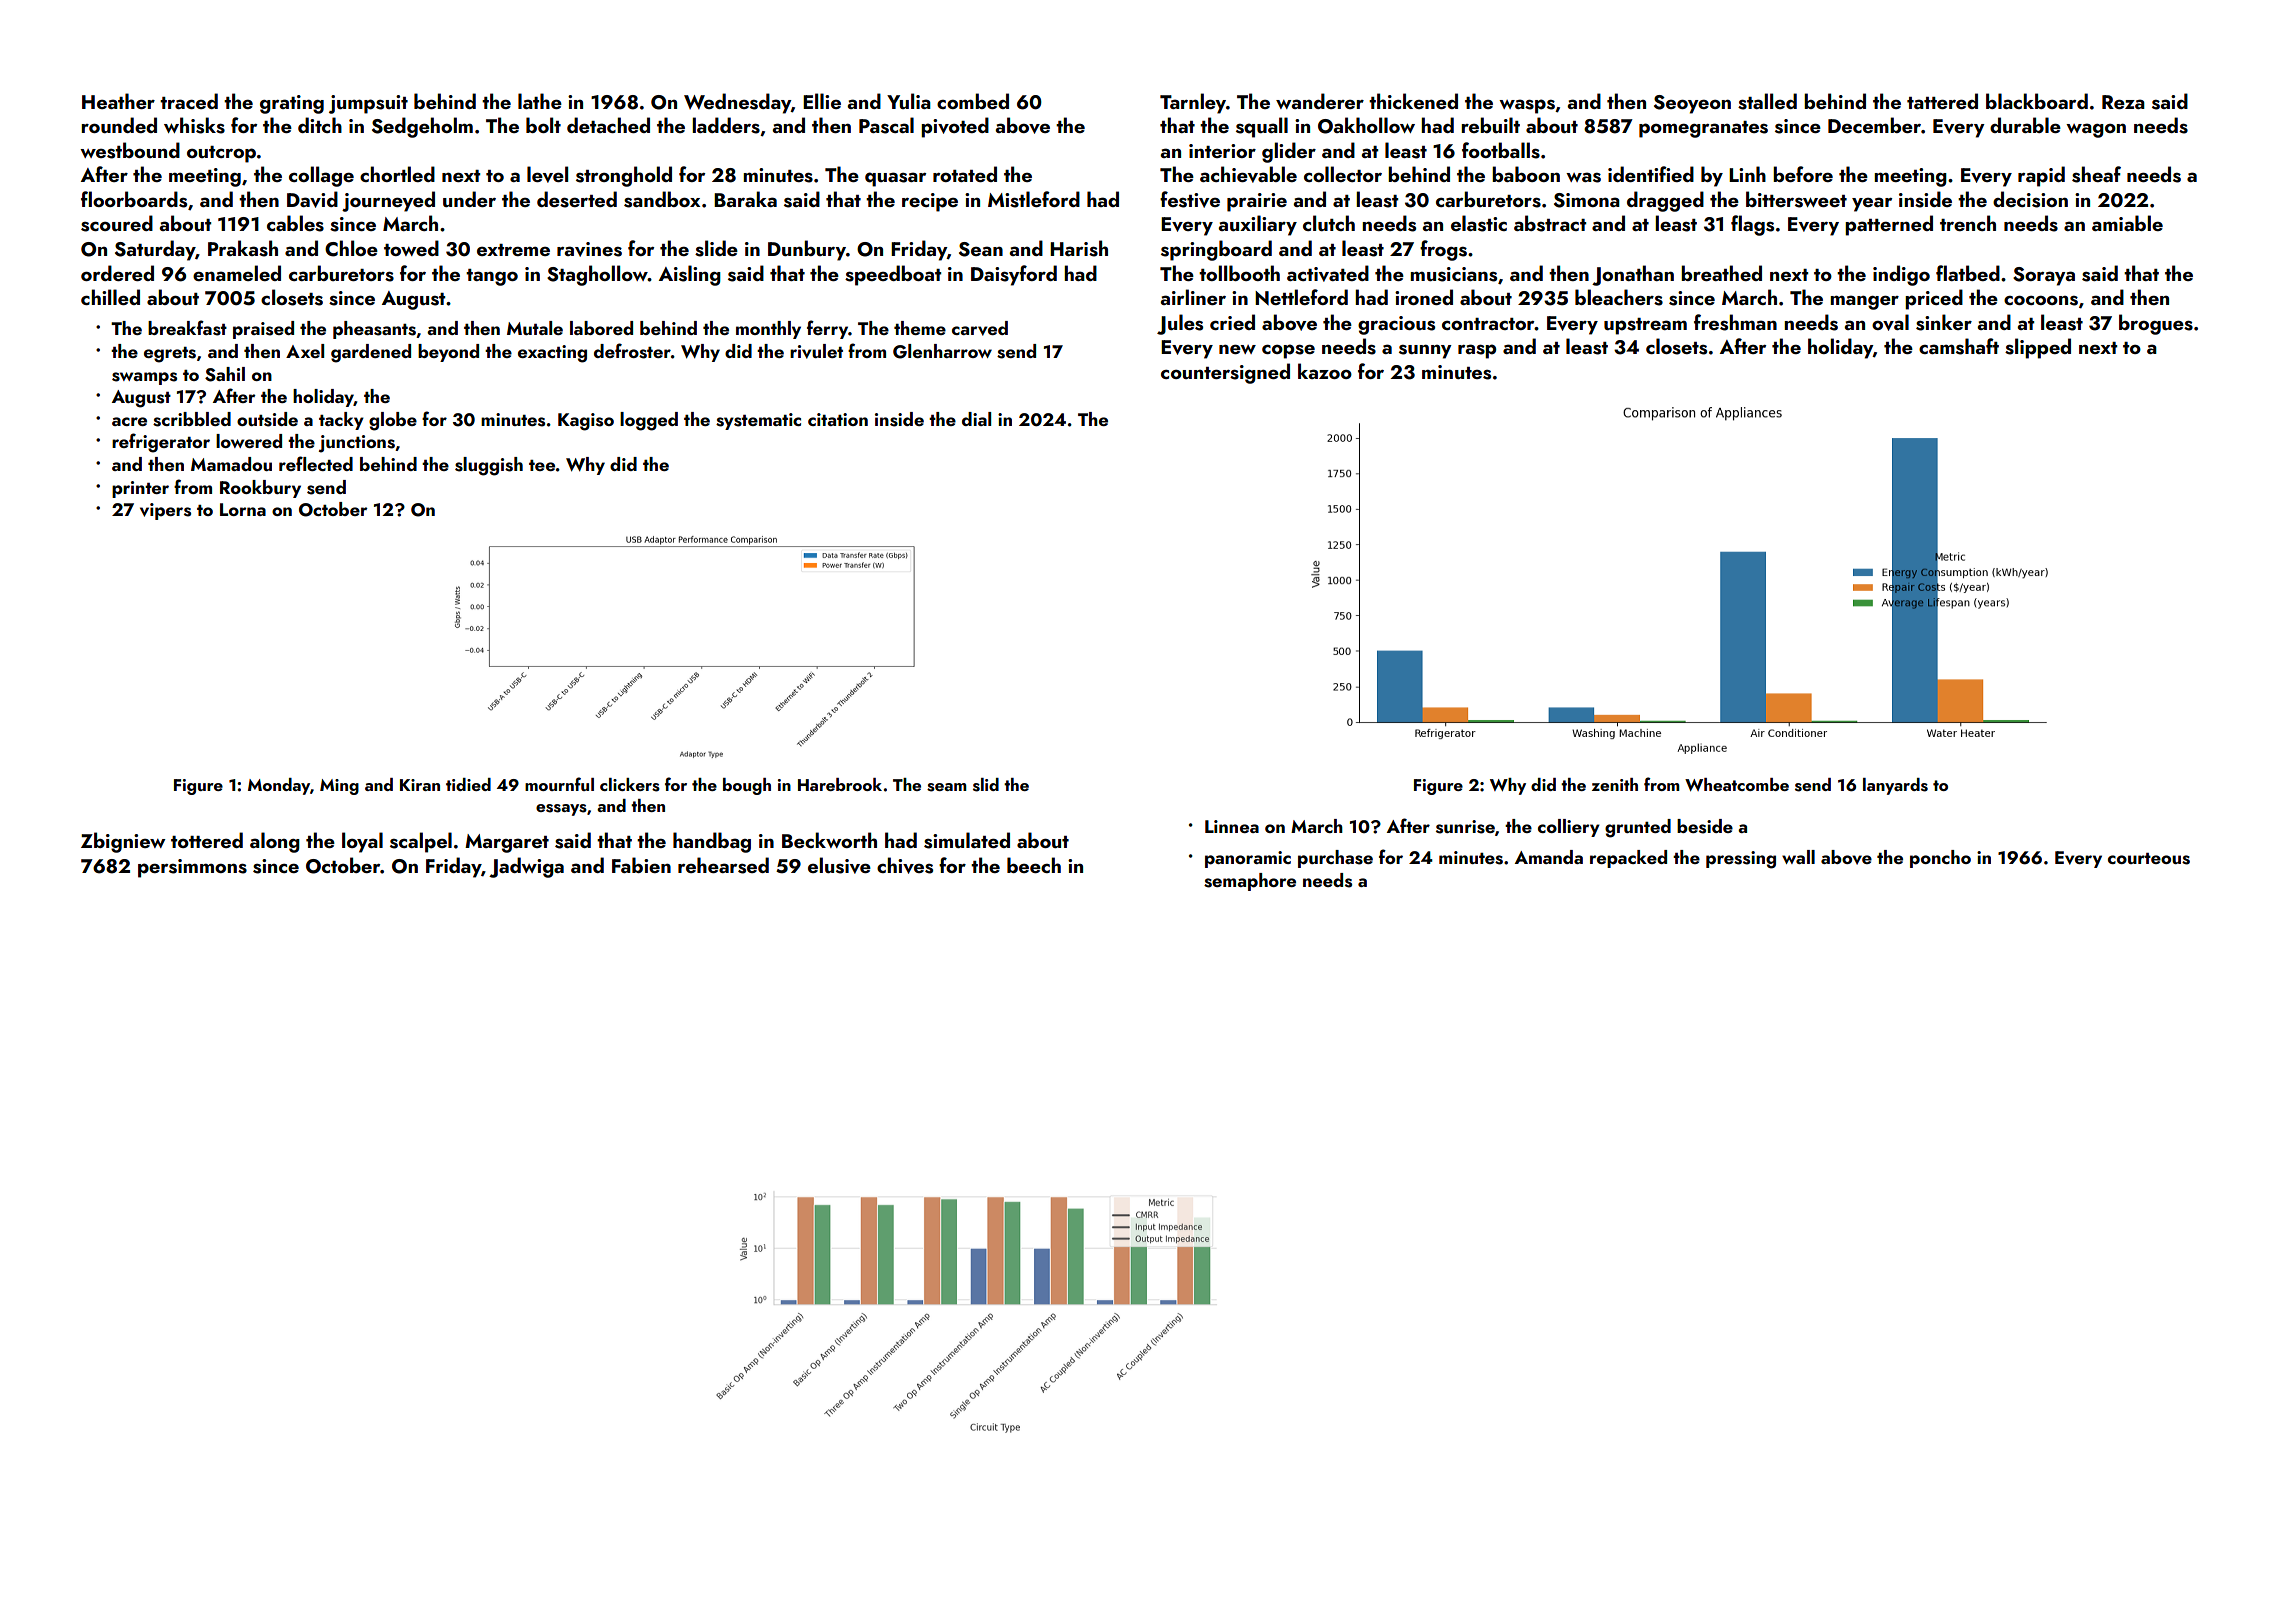 The width and height of the screenshot is (2282, 1614). Describe the element at coordinates (839, 865) in the screenshot. I see `elusive` at that location.
